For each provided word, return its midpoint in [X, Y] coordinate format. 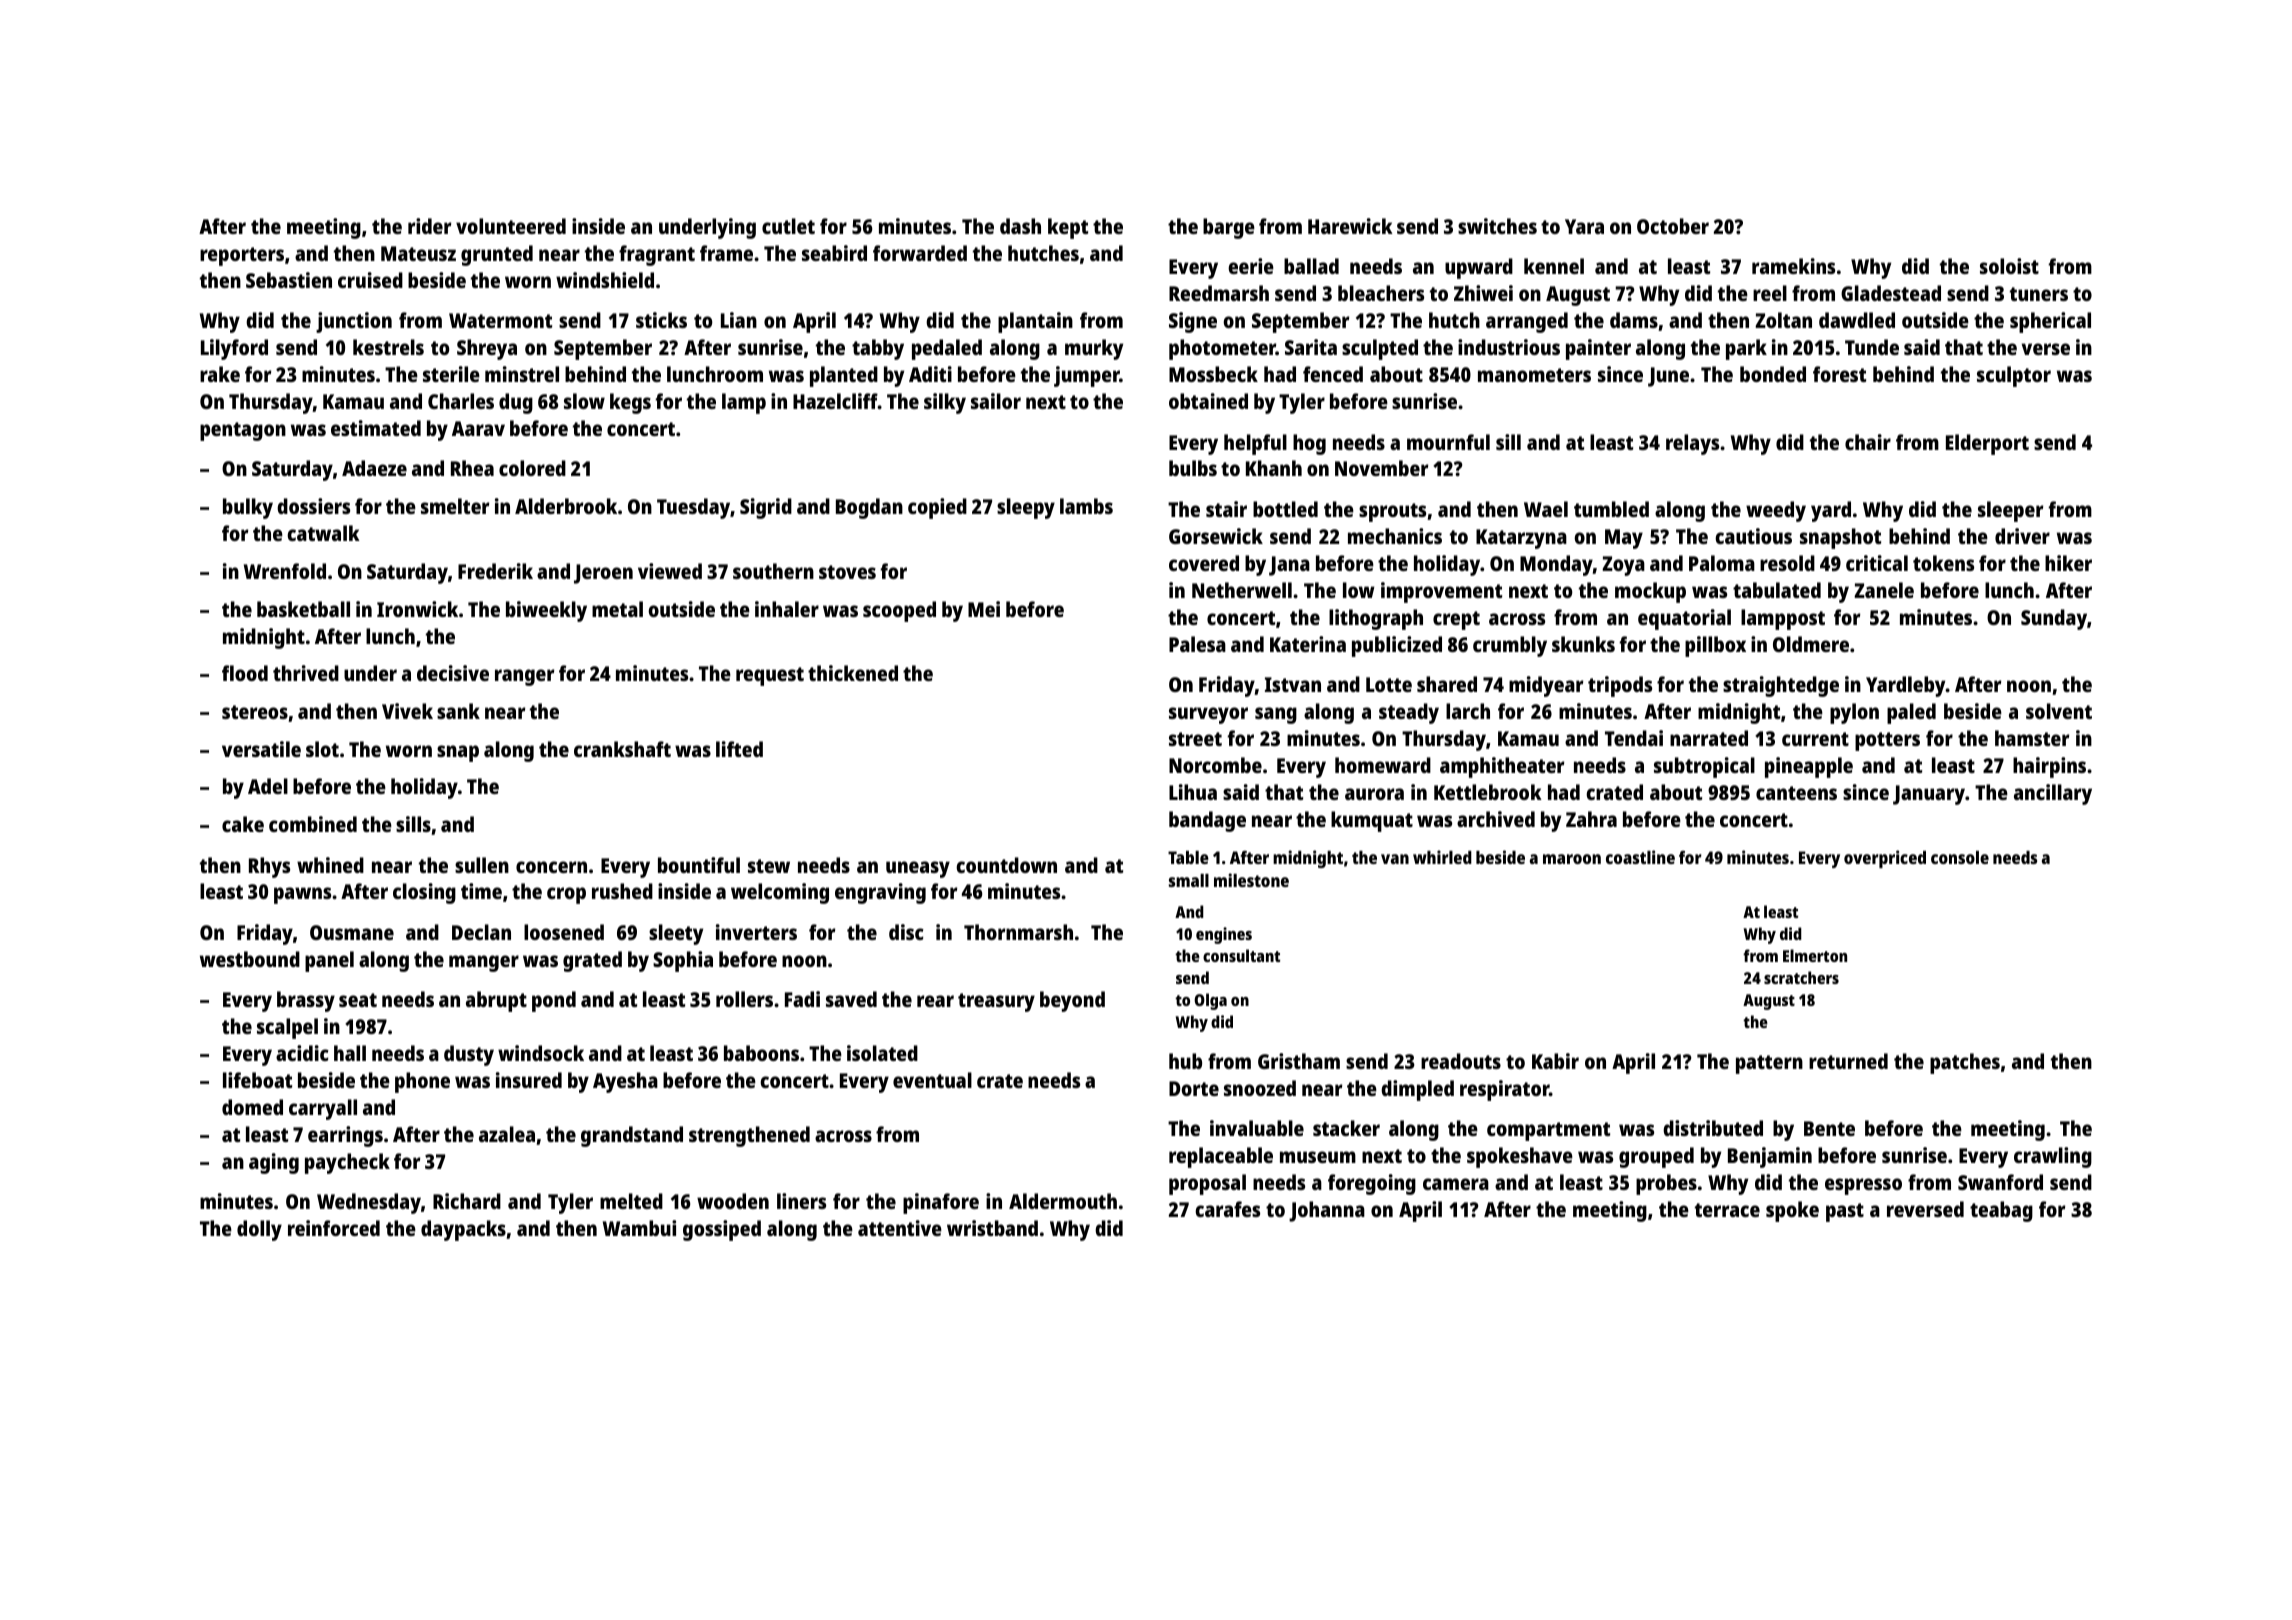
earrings [345, 1136]
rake [220, 374]
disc [906, 932]
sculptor [2014, 376]
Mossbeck [1213, 374]
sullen [482, 865]
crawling [2053, 1157]
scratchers [1801, 977]
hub [1185, 1061]
